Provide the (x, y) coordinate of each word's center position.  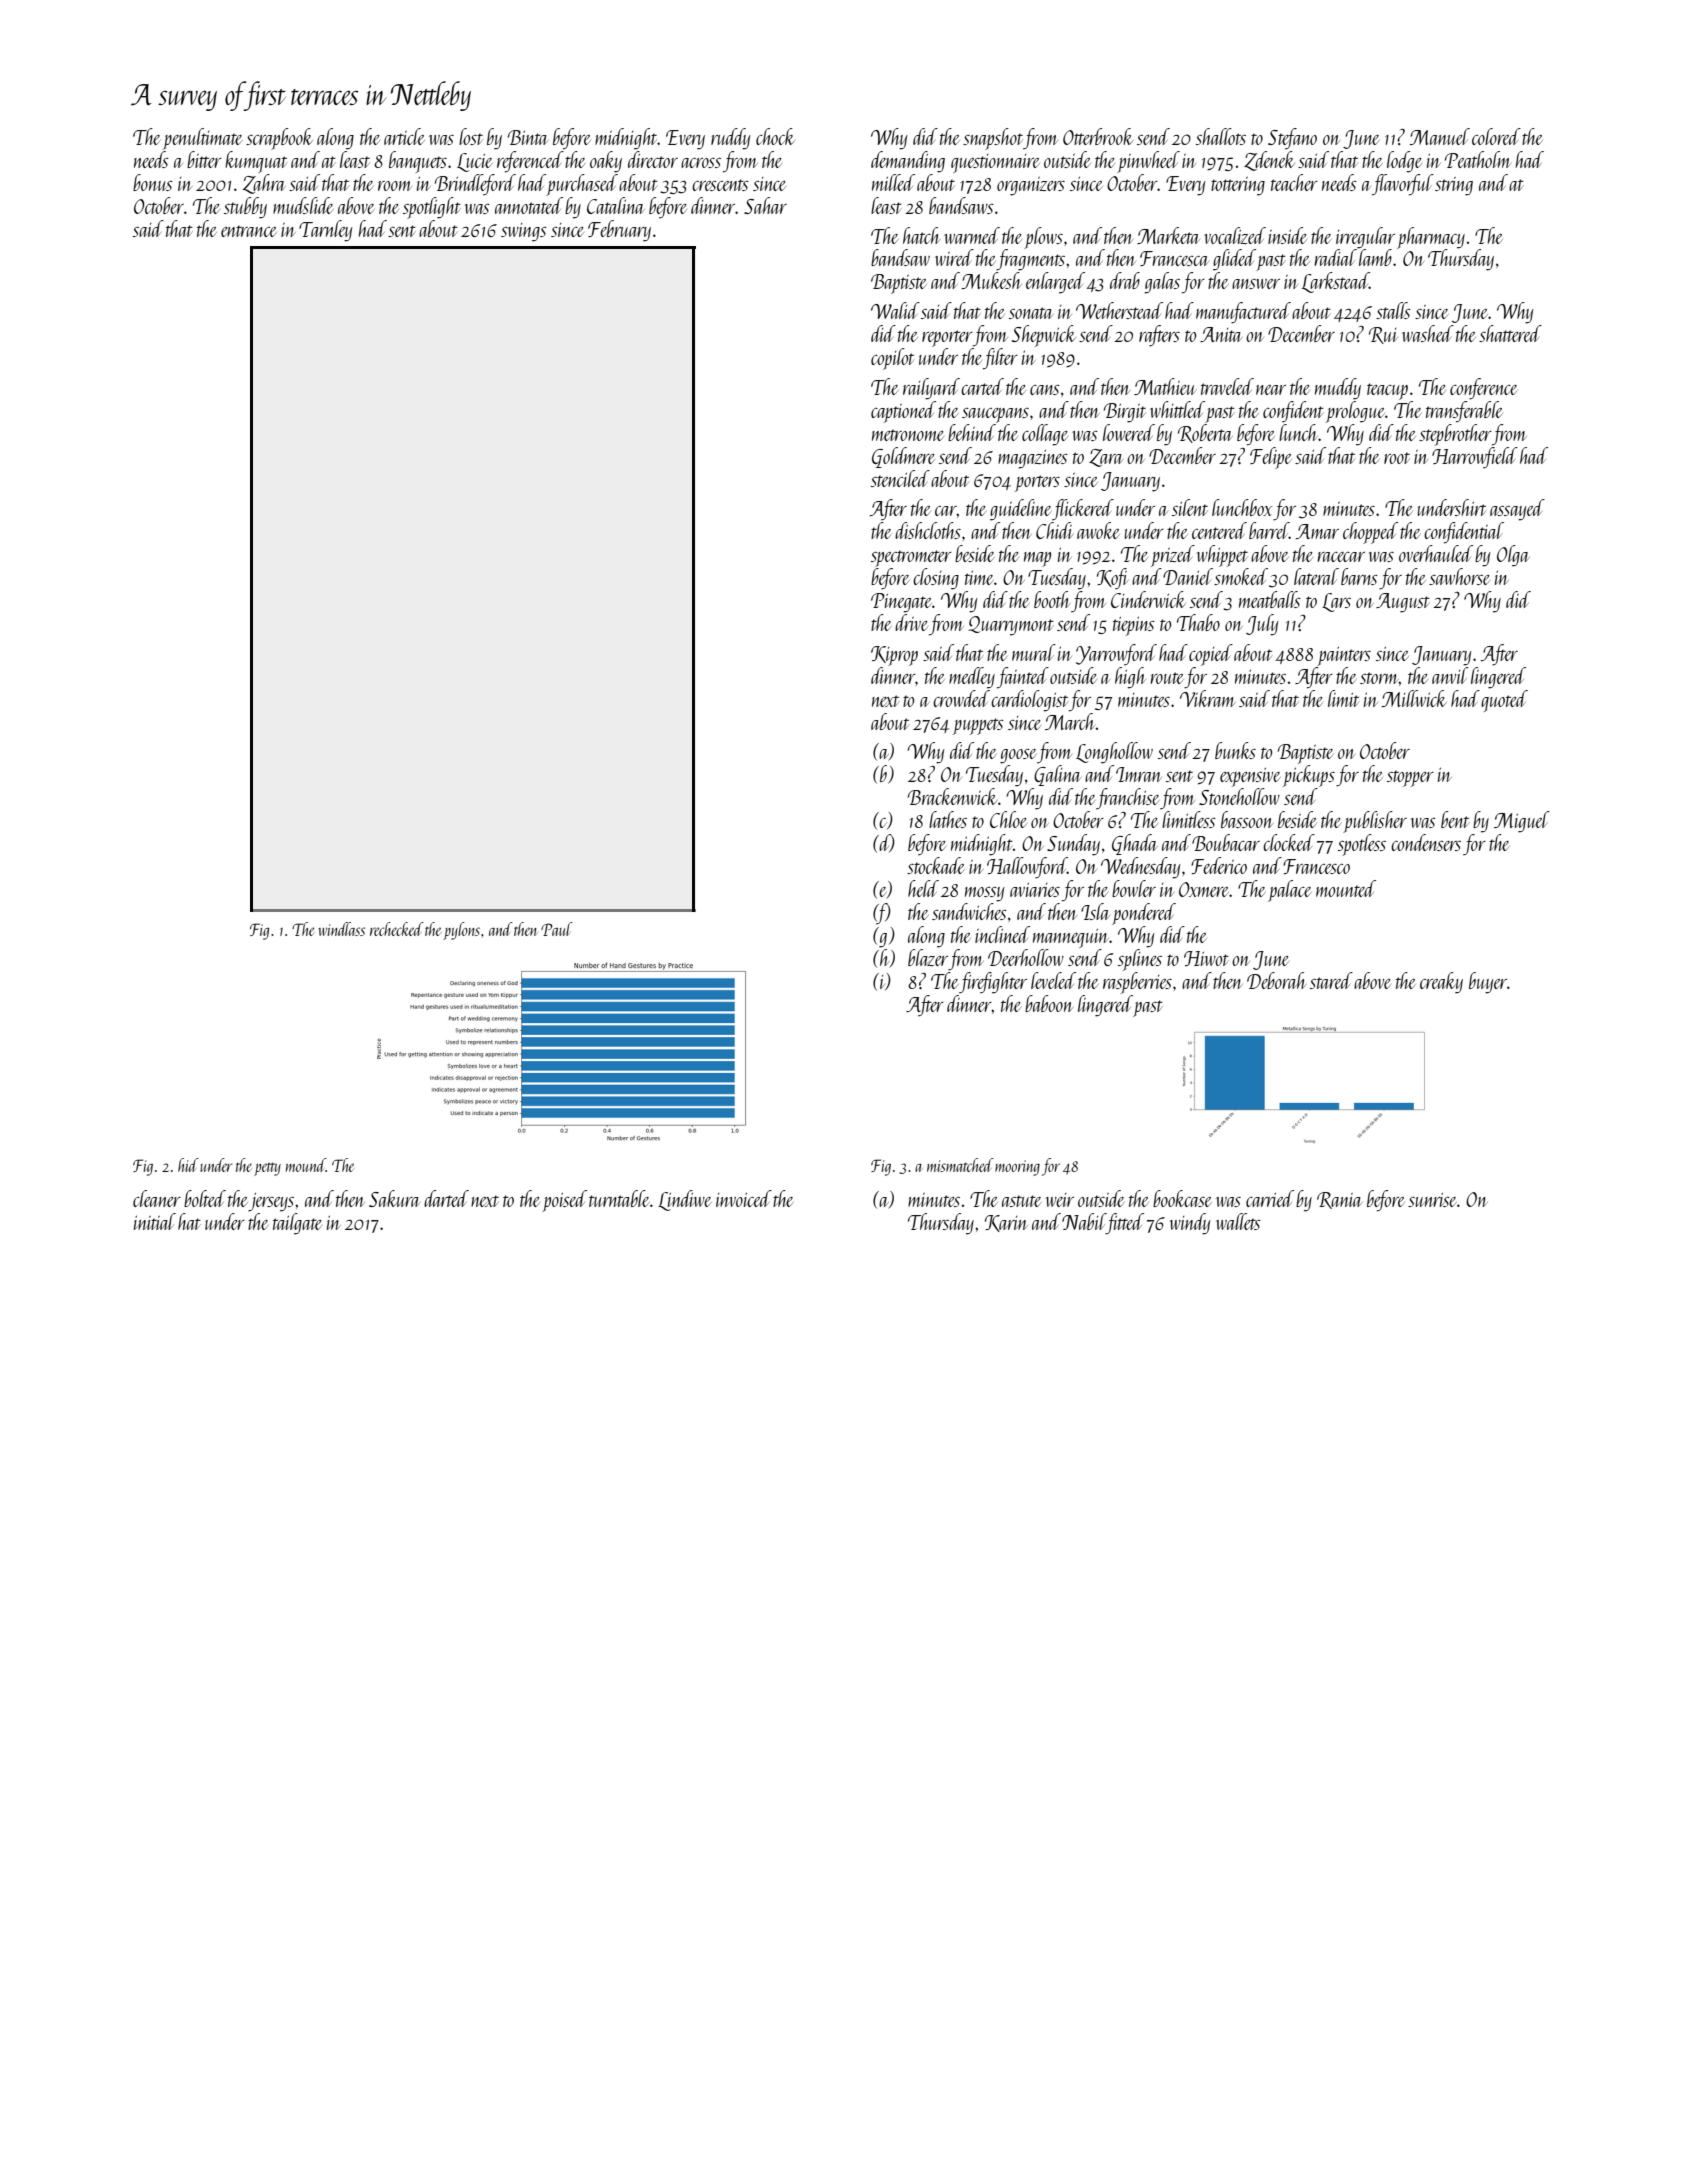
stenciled (900, 478)
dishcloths (928, 530)
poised (564, 1201)
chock (775, 136)
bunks (1235, 750)
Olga (1513, 556)
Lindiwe (684, 1200)
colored (1496, 136)
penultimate (202, 139)
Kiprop (894, 656)
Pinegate (901, 603)
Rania (1339, 1200)
